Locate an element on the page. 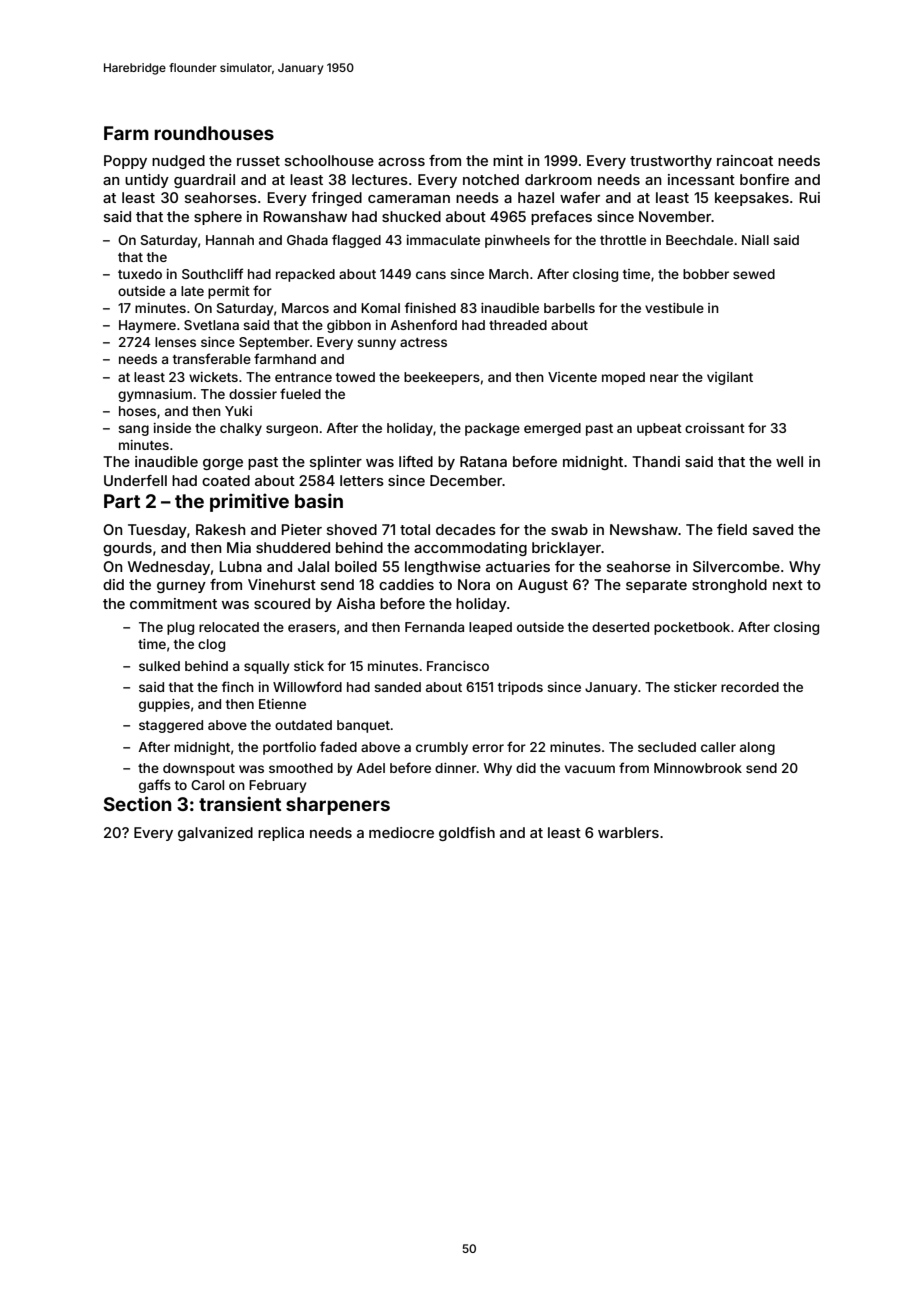  raincoat is located at coordinates (745, 160).
